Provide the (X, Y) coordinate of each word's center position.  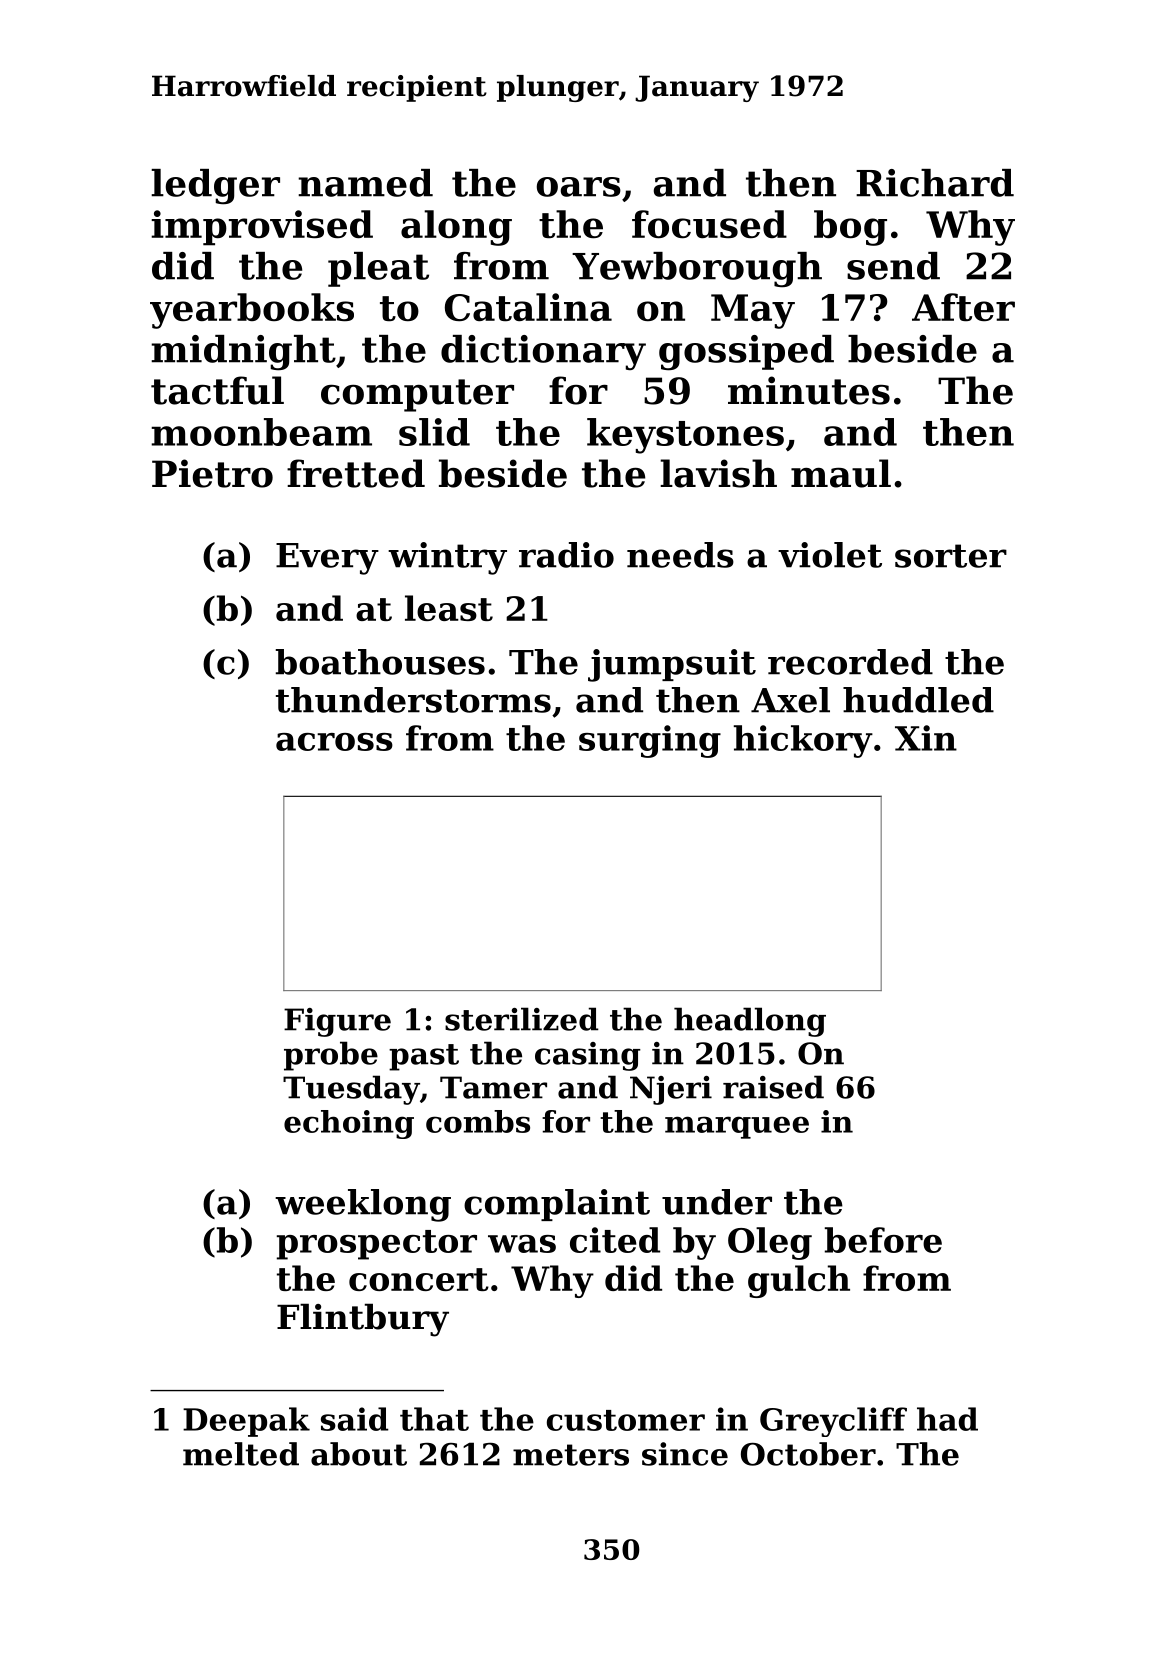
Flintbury (363, 1320)
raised (773, 1087)
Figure (337, 1022)
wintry (447, 558)
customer (626, 1420)
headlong (750, 1022)
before (883, 1240)
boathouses (380, 662)
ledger (215, 187)
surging (650, 741)
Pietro (212, 473)
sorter (951, 556)
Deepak (246, 1422)
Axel (790, 700)
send (893, 266)
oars (579, 187)
